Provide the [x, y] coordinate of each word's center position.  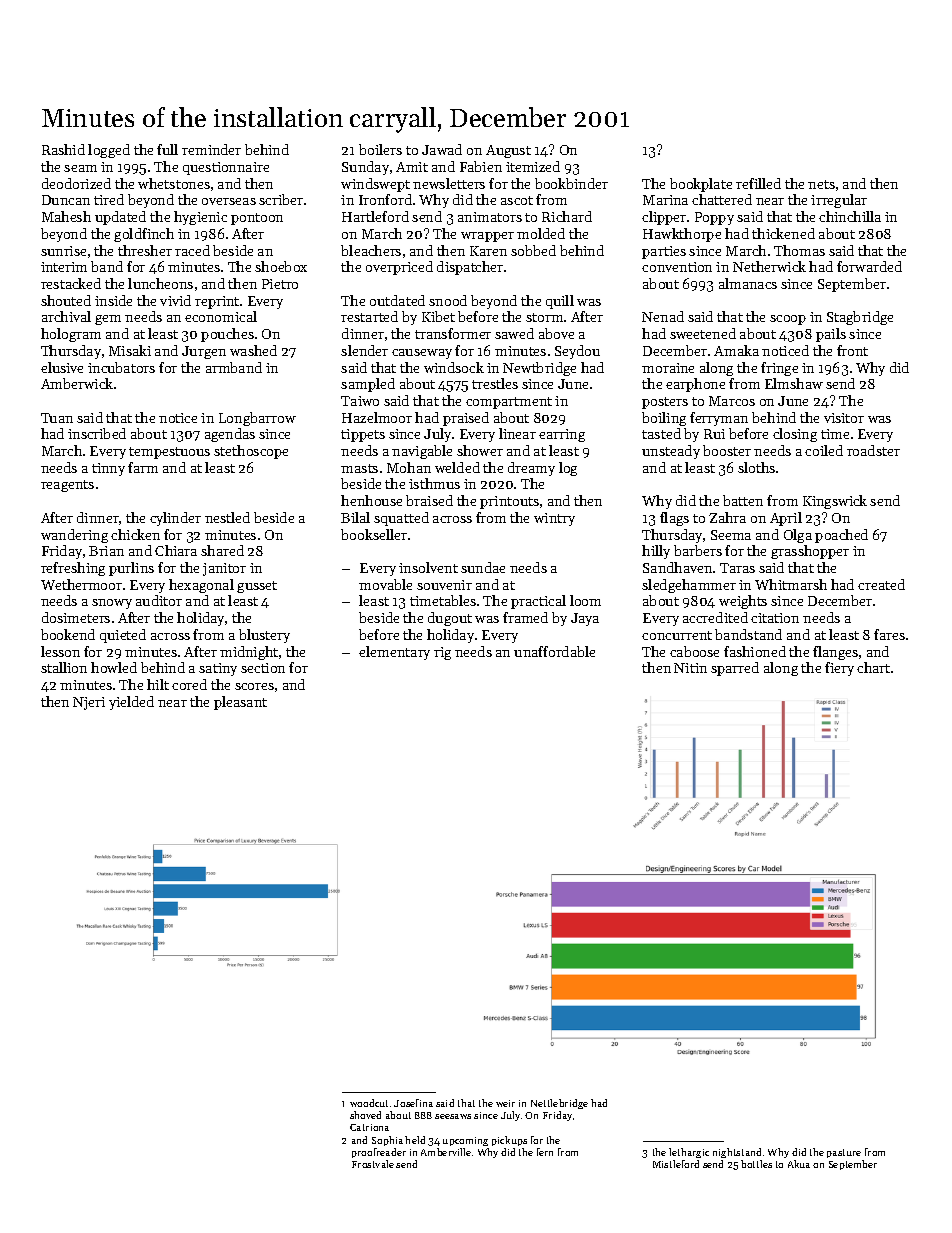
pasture [844, 1153]
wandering [74, 536]
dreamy [531, 469]
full [167, 149]
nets [821, 184]
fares [889, 634]
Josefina [413, 1103]
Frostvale [373, 1164]
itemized [533, 166]
